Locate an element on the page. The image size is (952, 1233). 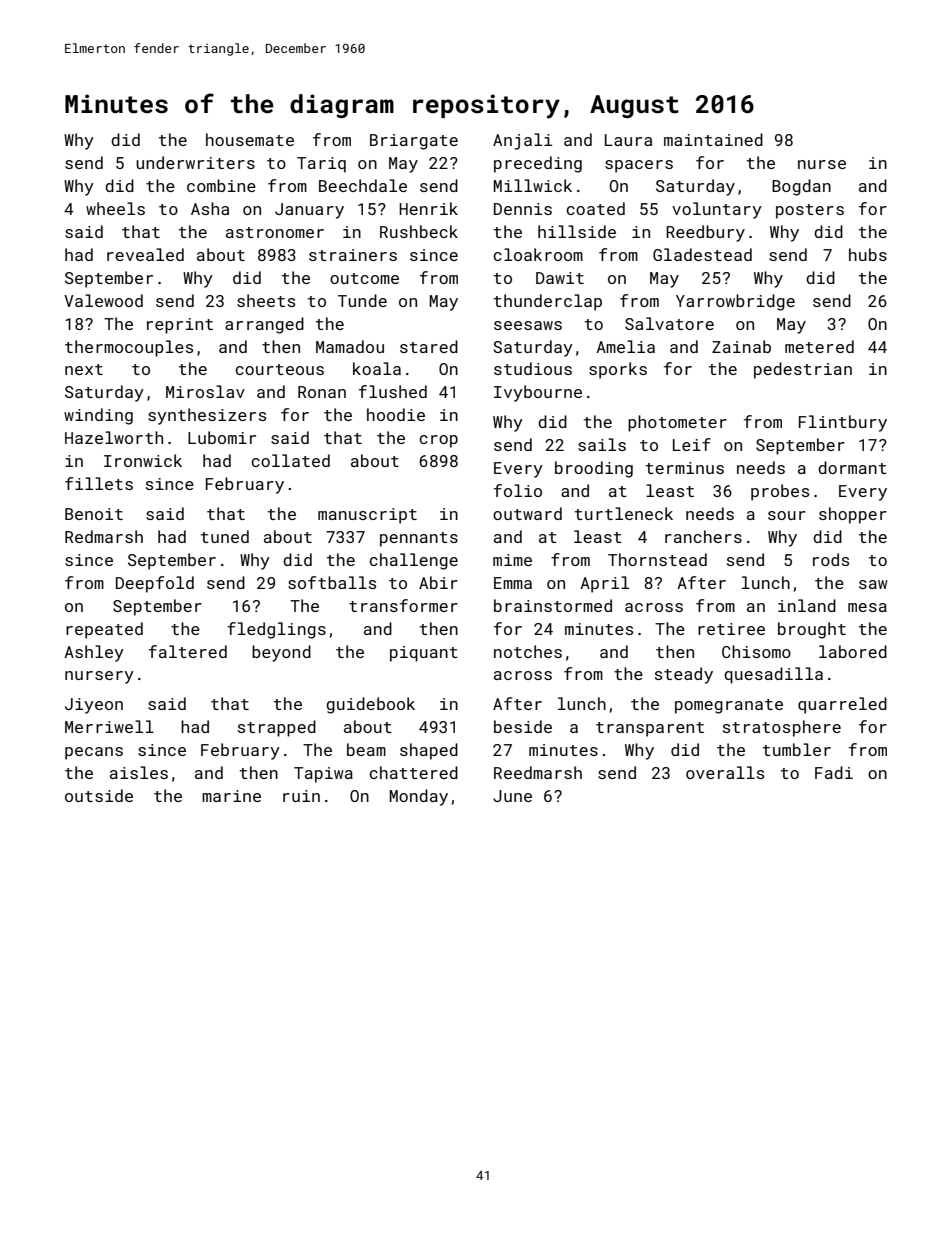
Monday is located at coordinates (419, 797).
